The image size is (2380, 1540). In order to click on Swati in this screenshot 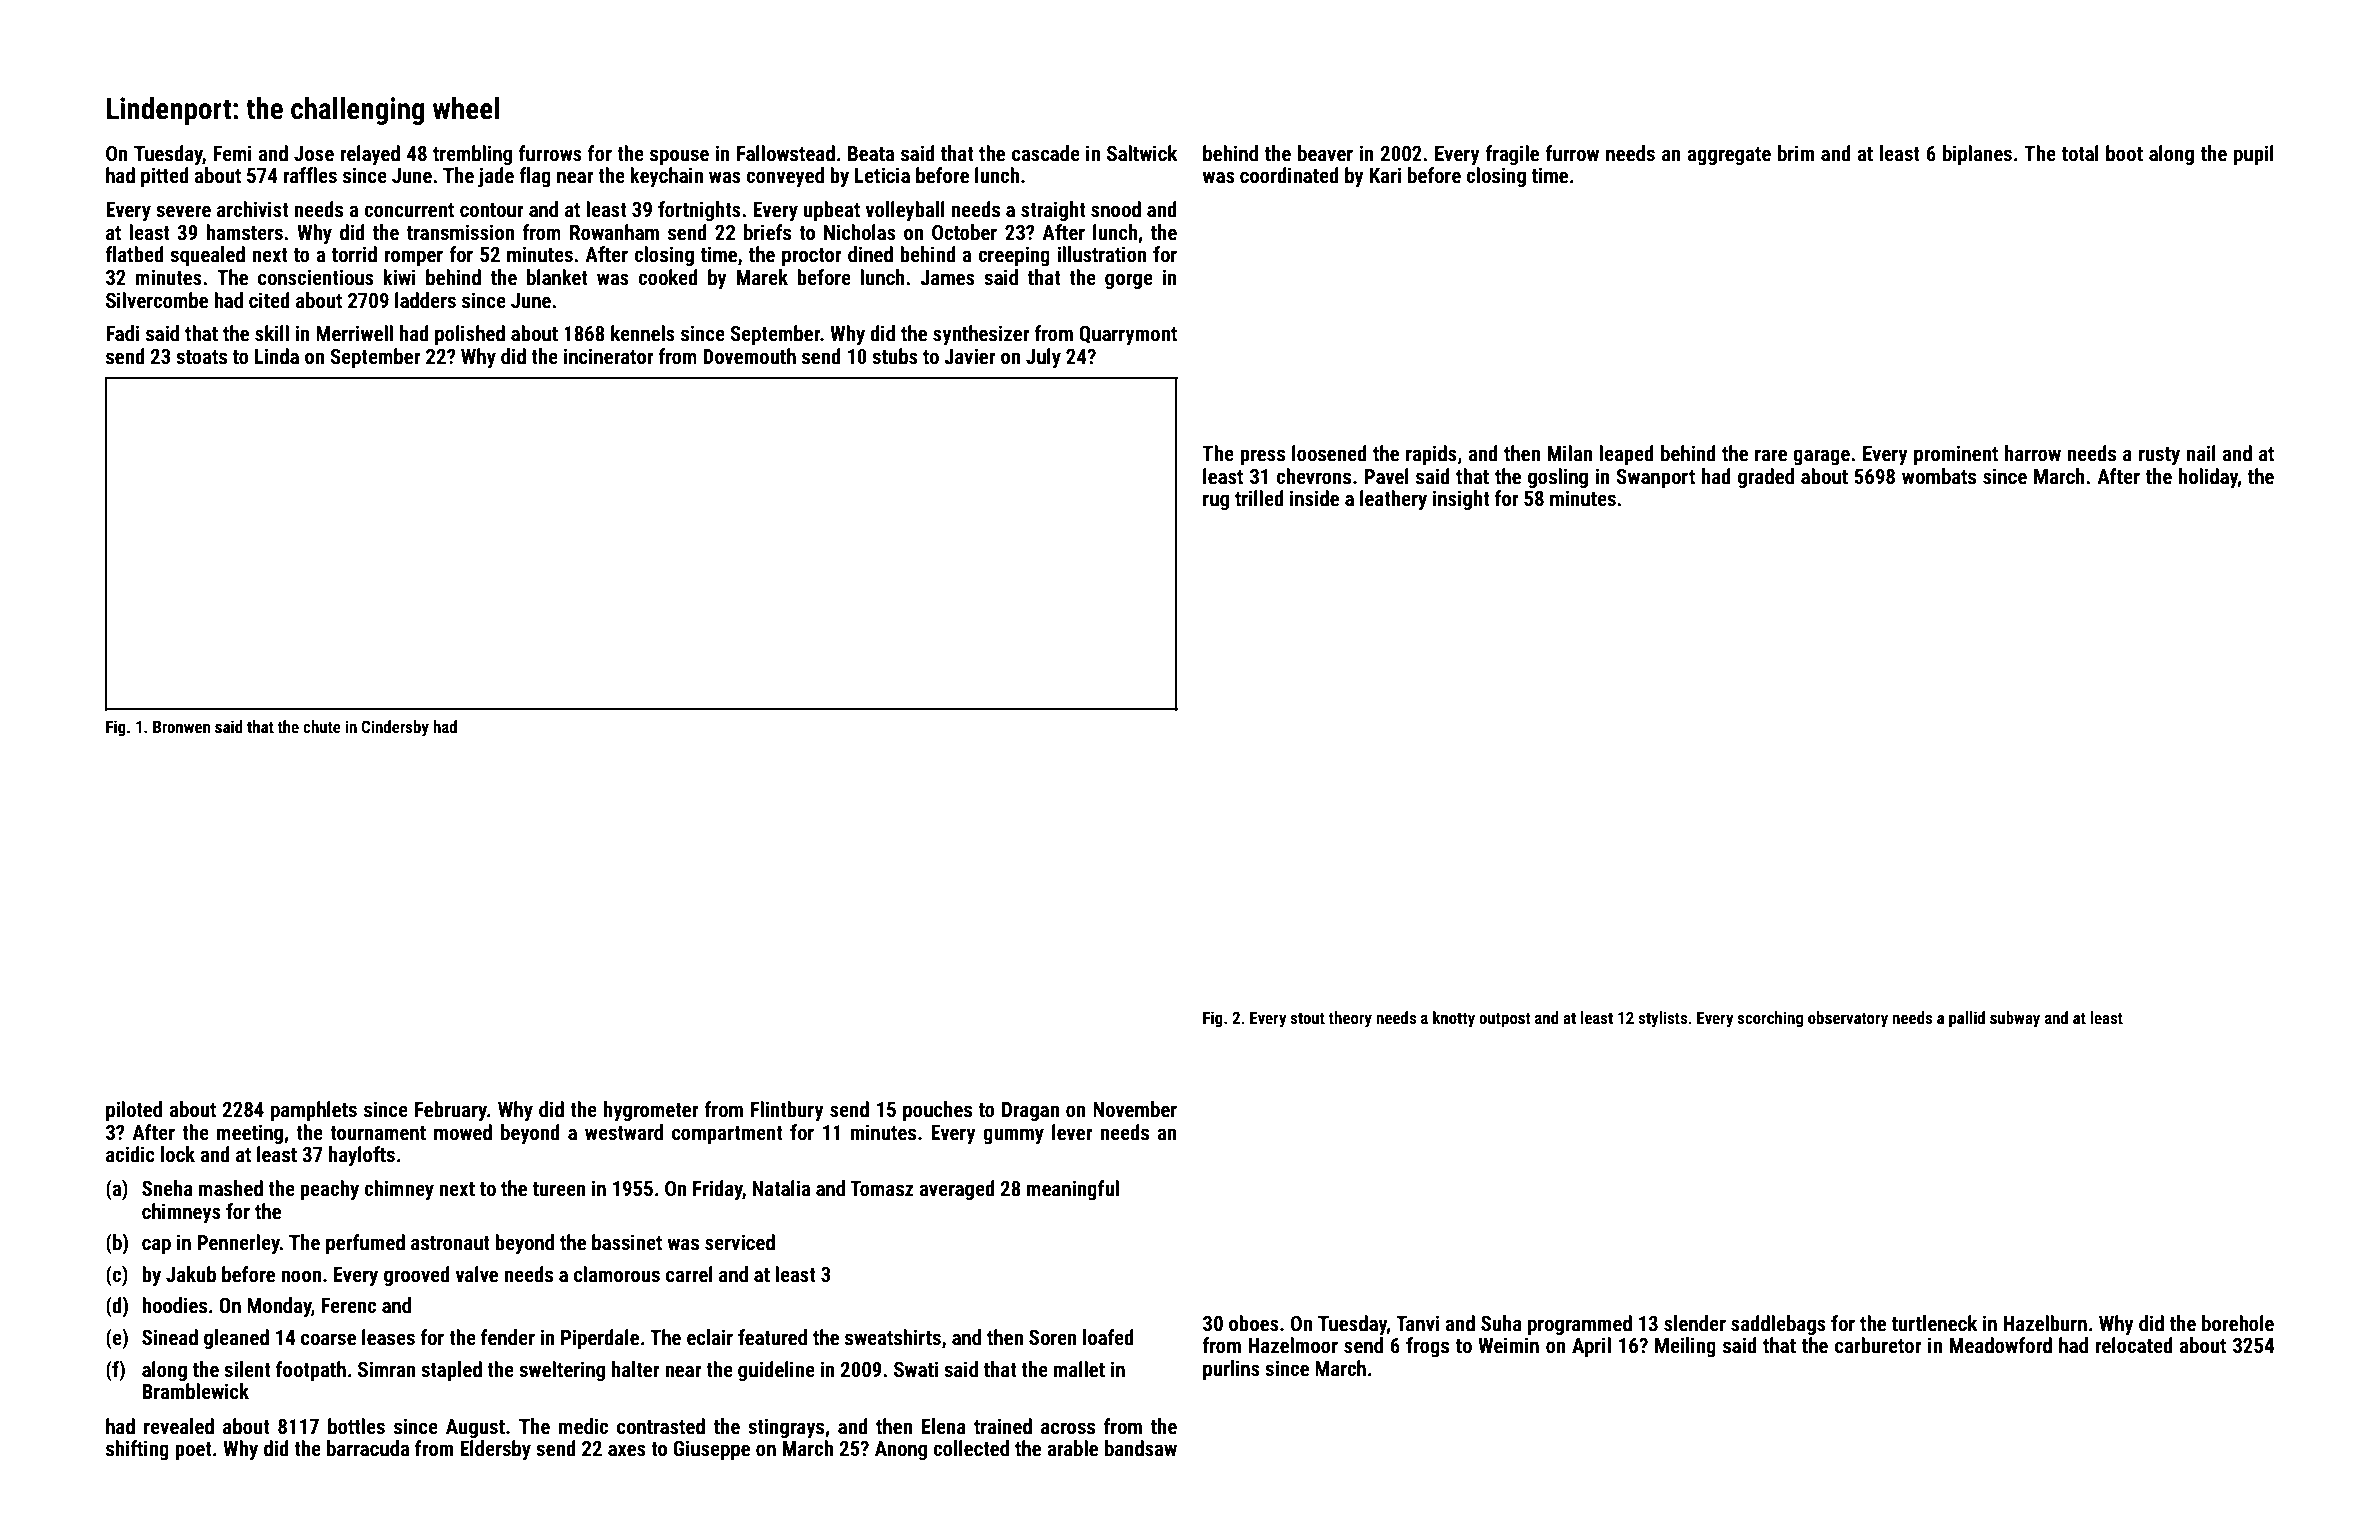, I will do `click(916, 1369)`.
